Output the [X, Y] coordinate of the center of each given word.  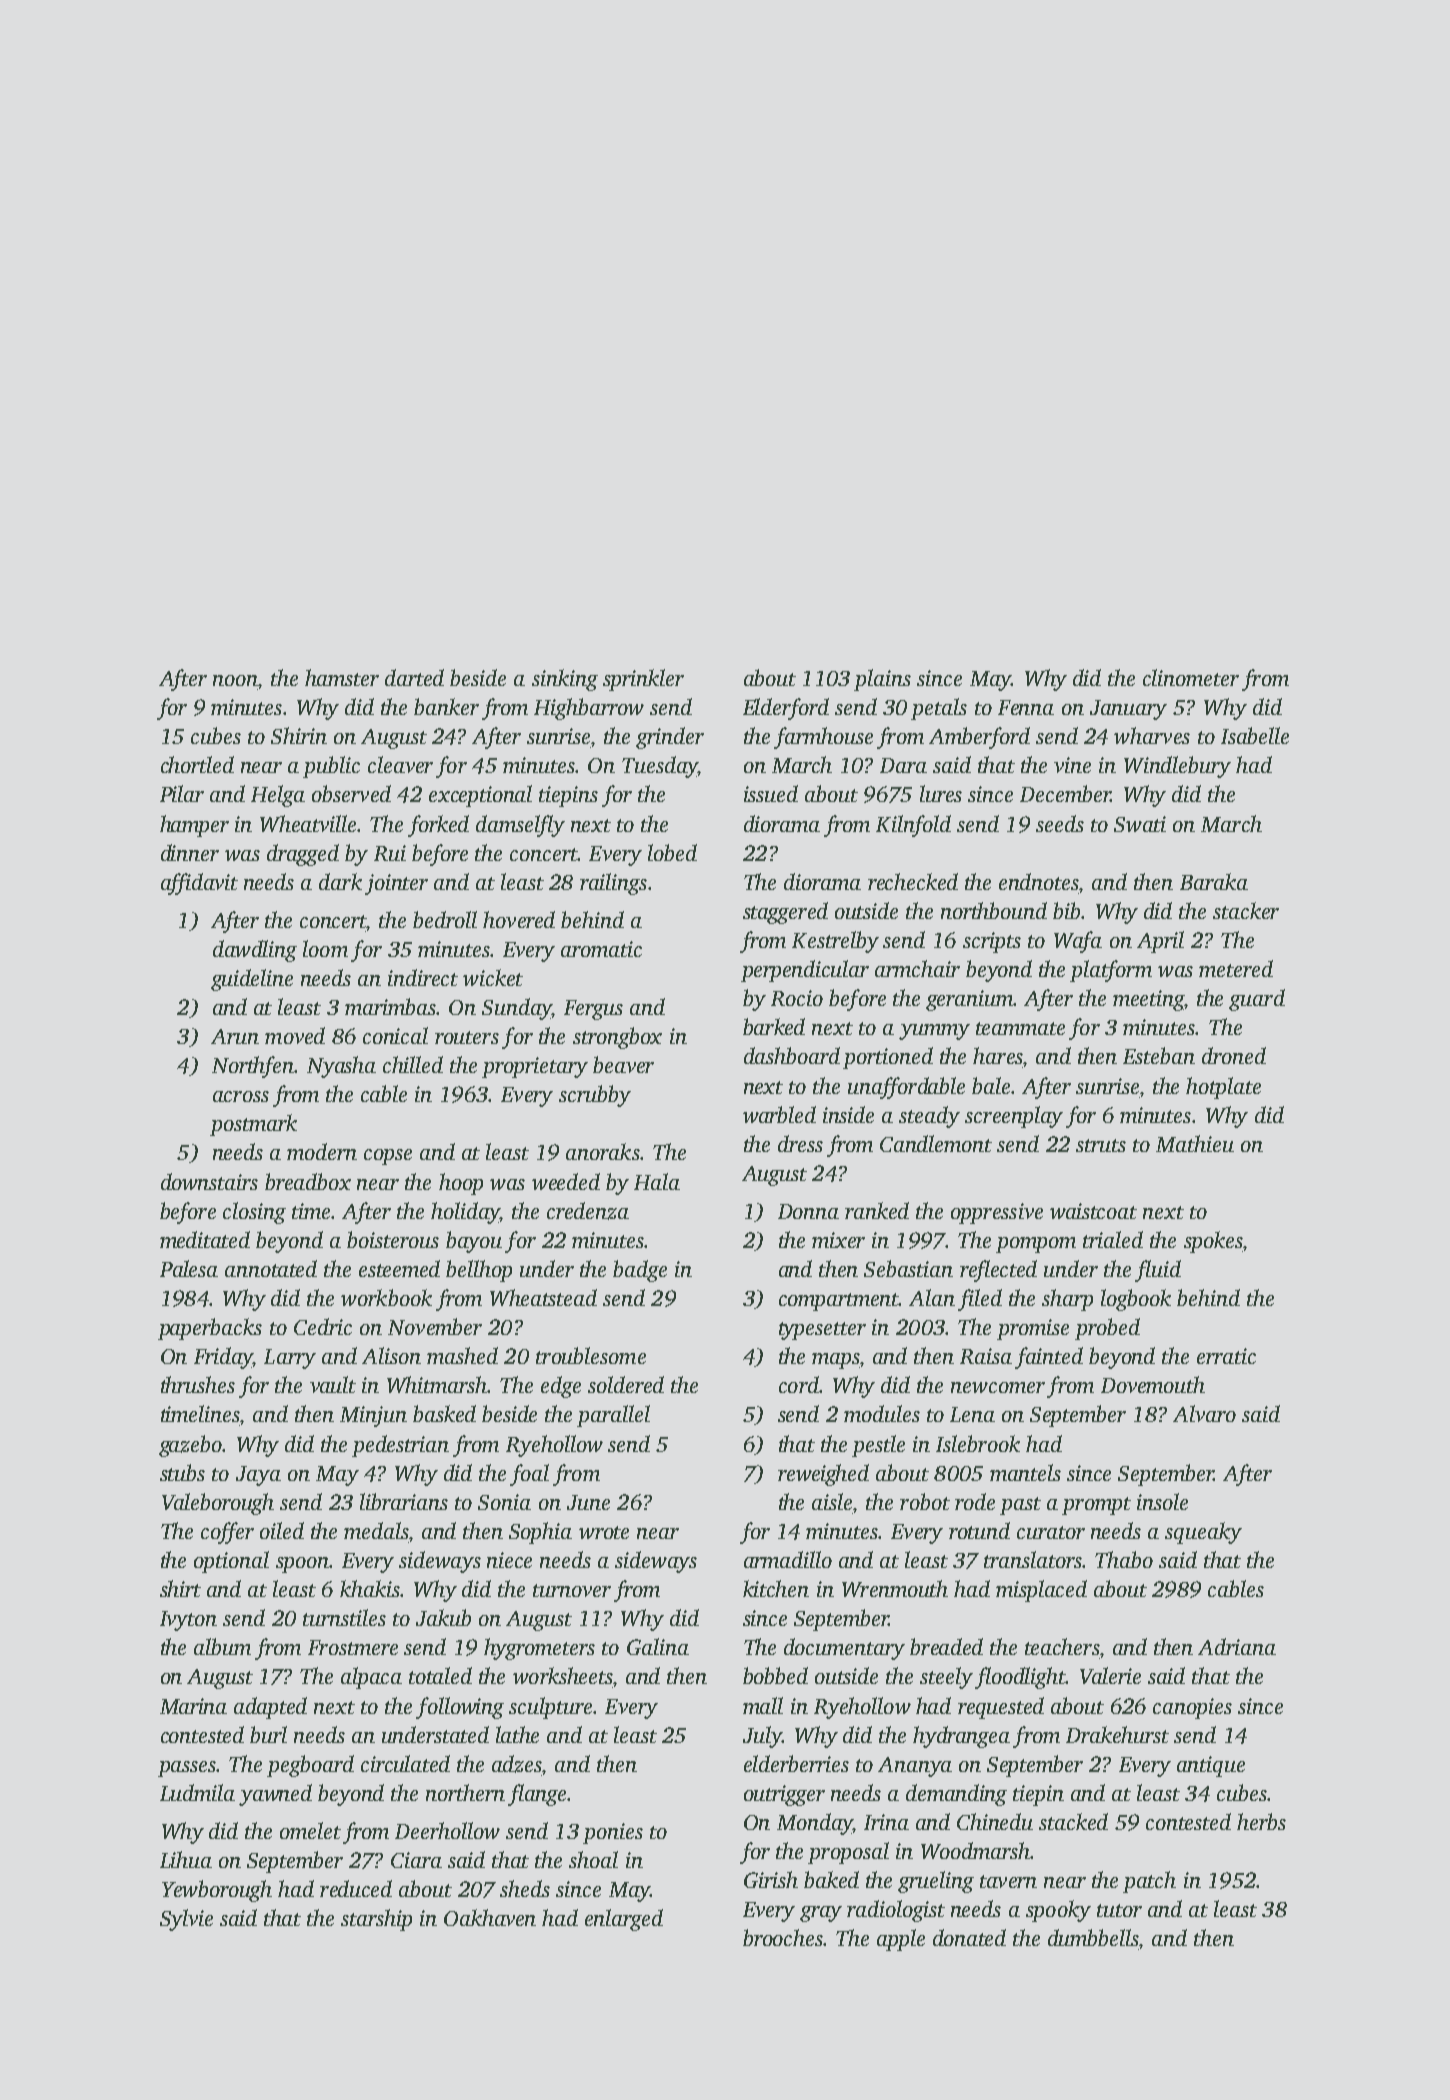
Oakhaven [490, 1917]
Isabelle [1255, 735]
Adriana [1237, 1646]
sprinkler [643, 680]
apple [901, 1940]
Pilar [182, 793]
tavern [1008, 1881]
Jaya [258, 1476]
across [241, 1096]
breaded [946, 1646]
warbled [779, 1114]
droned [1234, 1055]
